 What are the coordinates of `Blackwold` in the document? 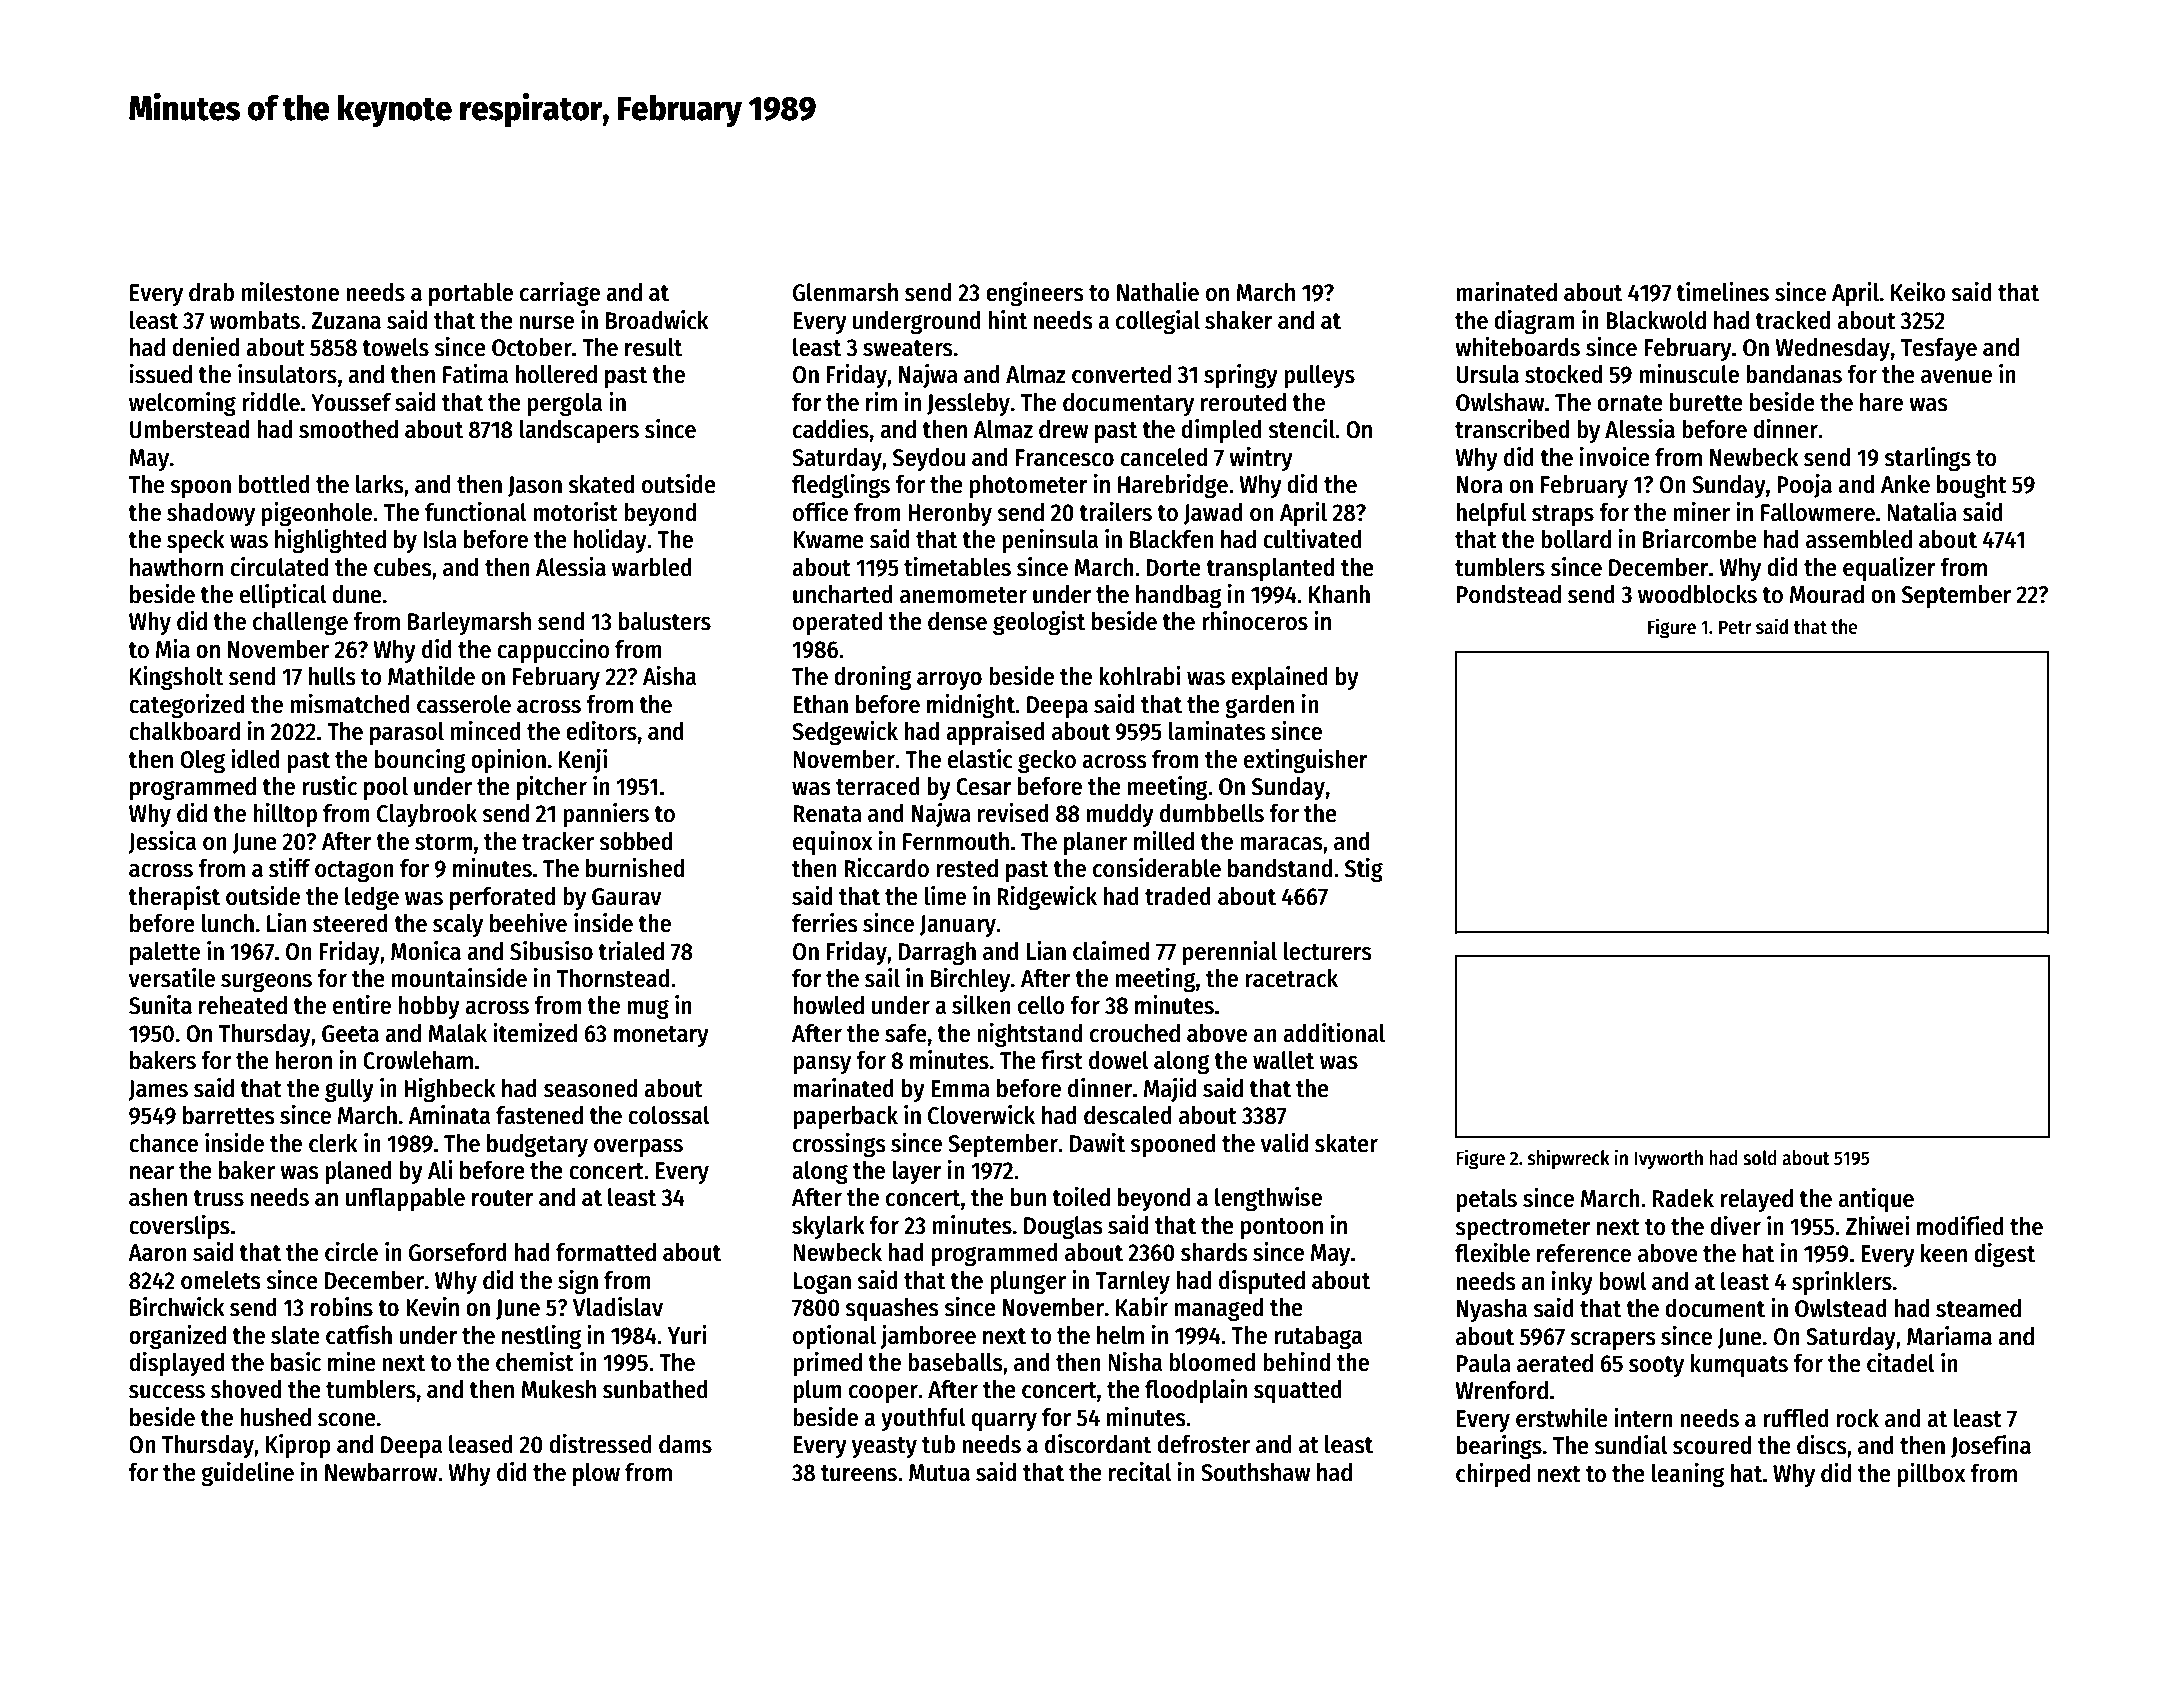 It's located at (1656, 320).
